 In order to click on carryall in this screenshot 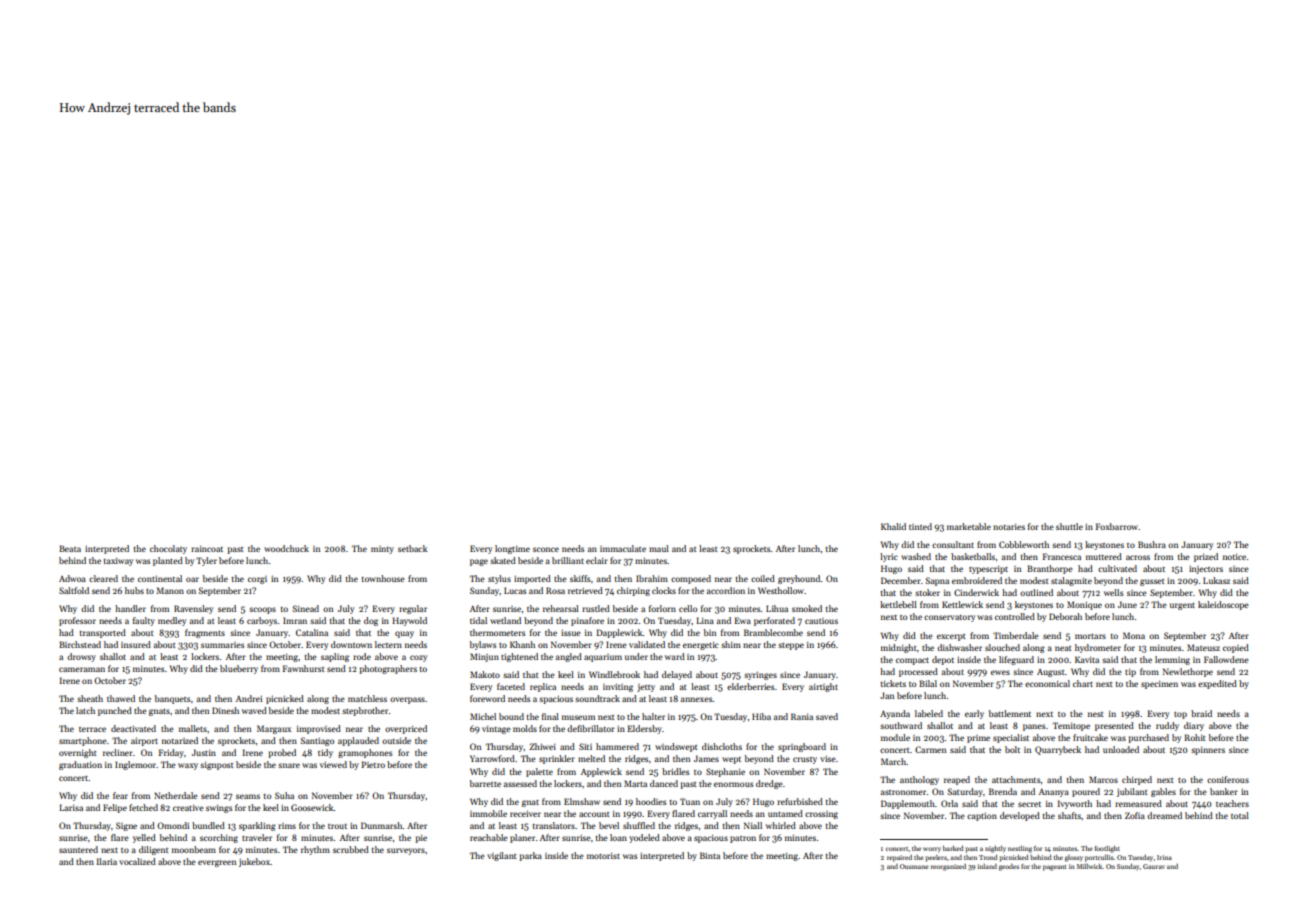, I will do `click(712, 814)`.
